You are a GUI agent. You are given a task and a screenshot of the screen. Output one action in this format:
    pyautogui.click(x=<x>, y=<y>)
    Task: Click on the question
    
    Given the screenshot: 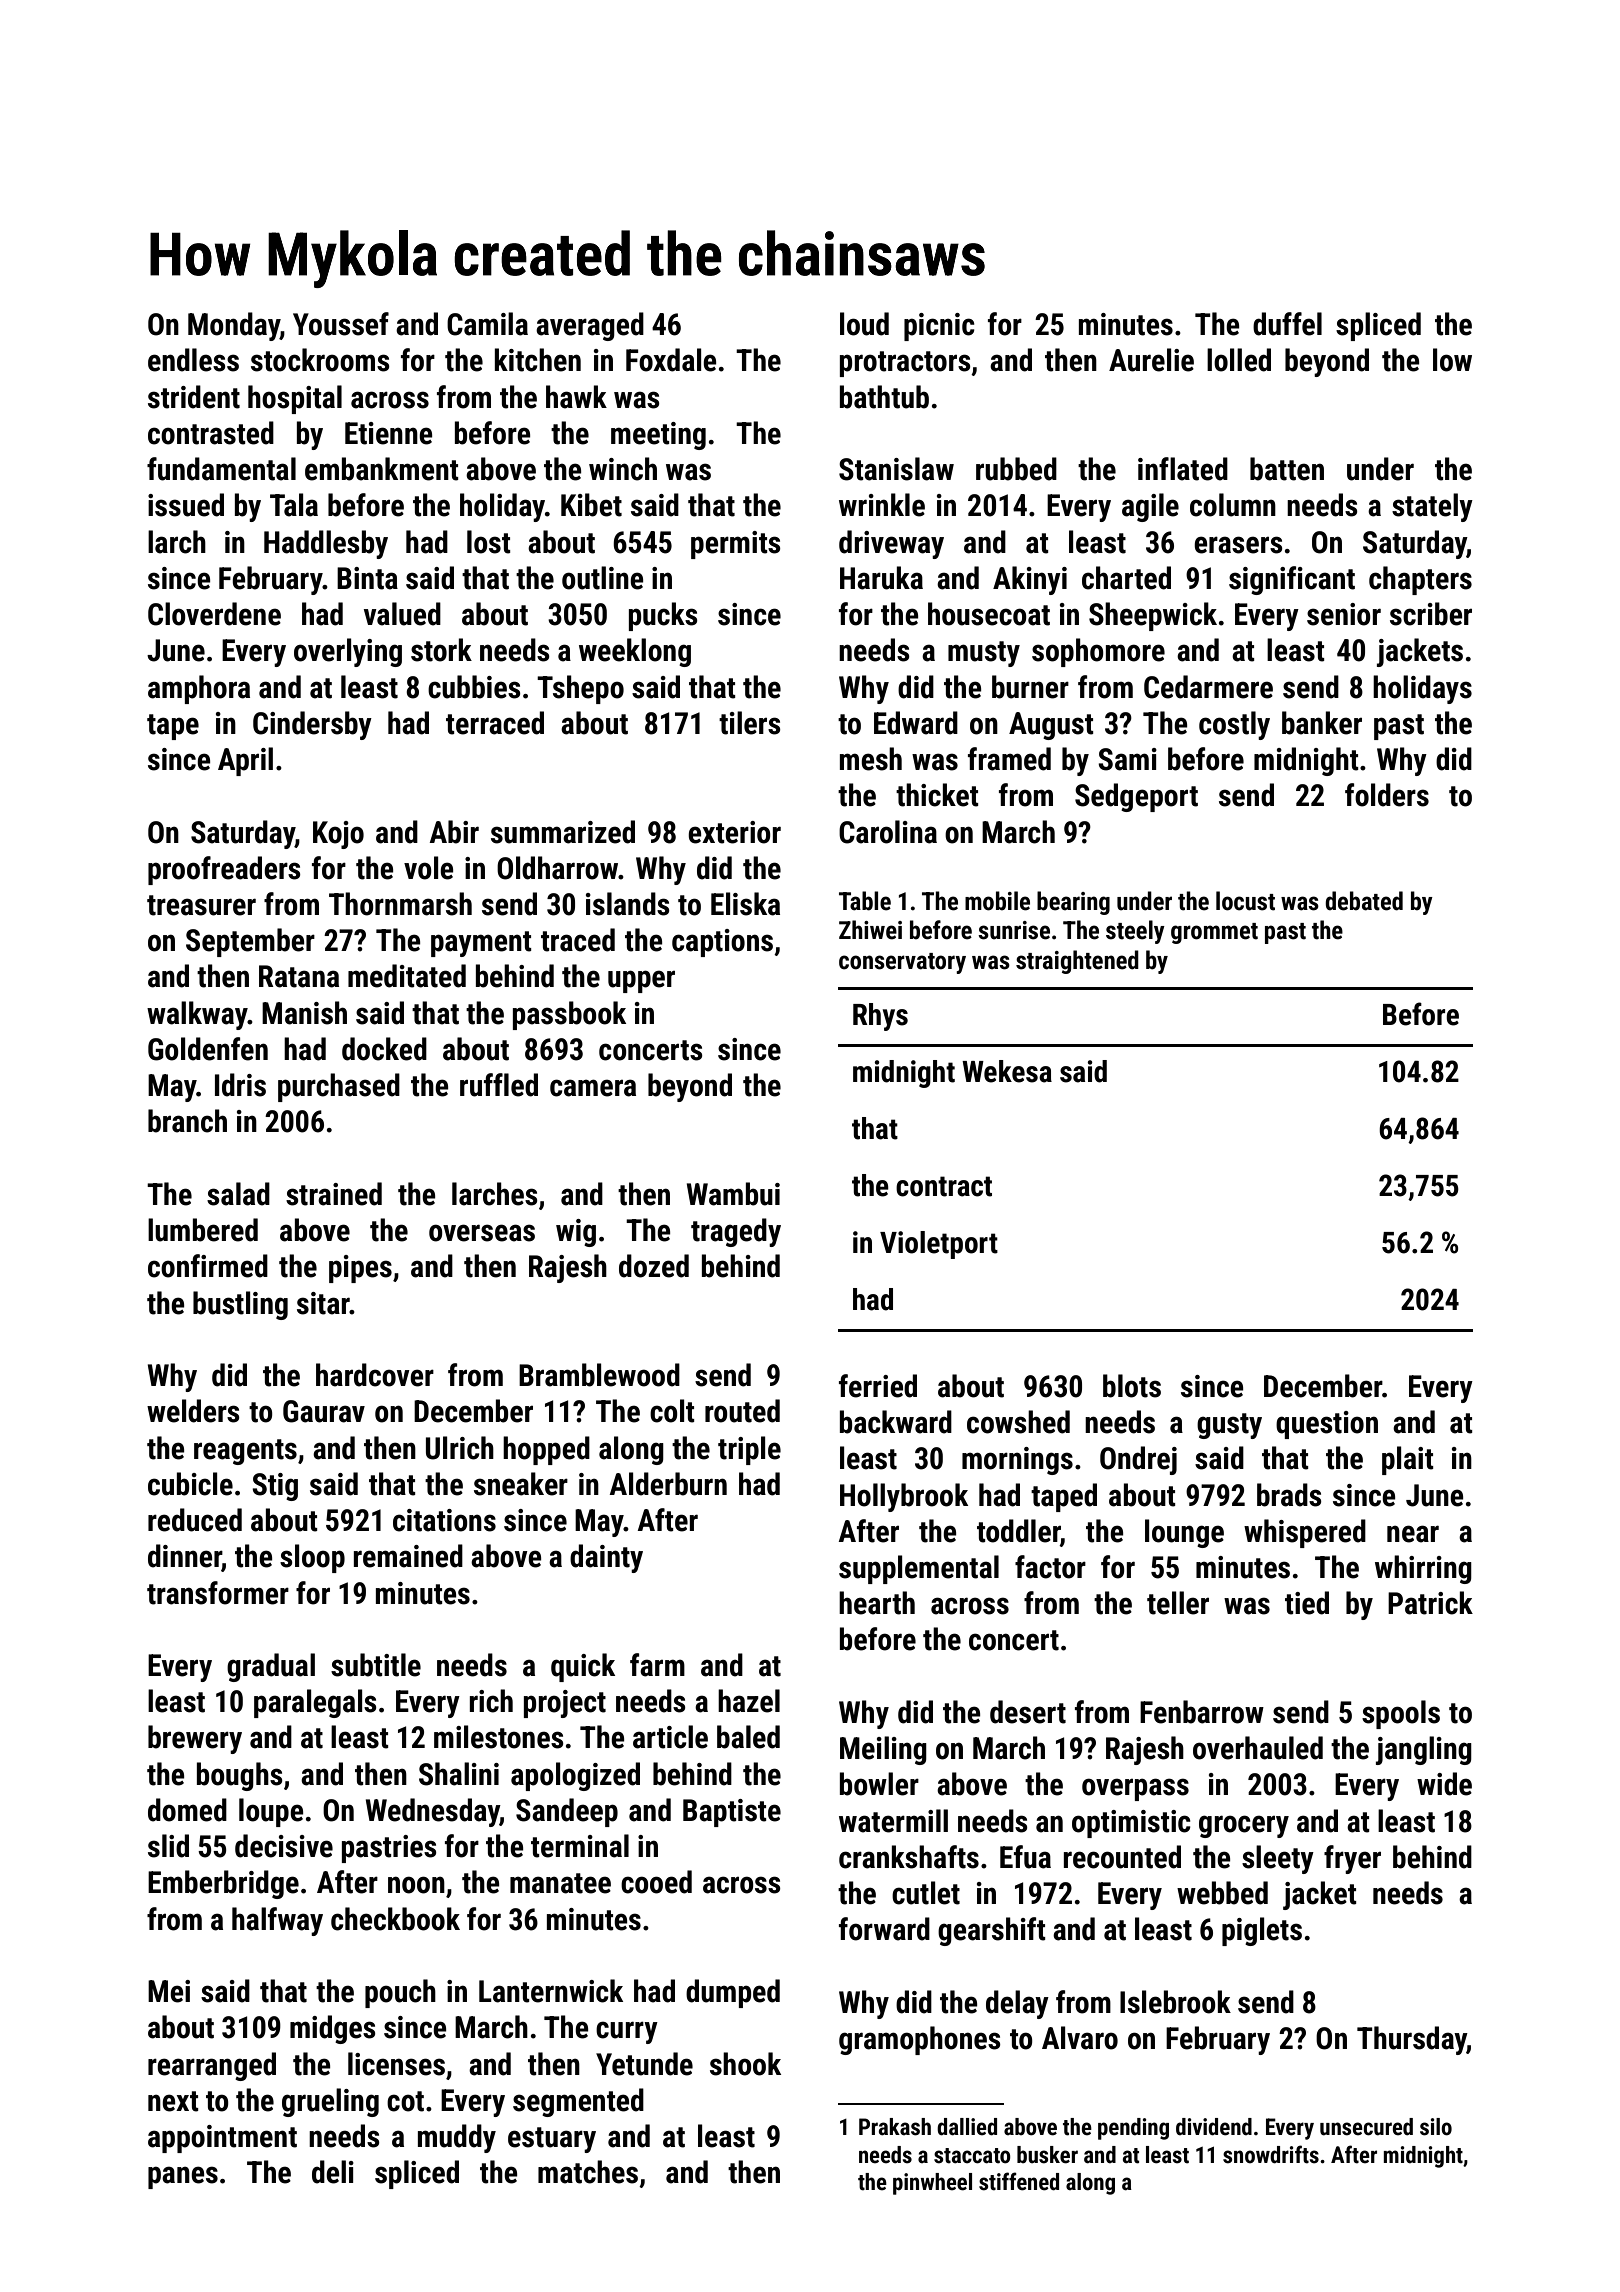 What is the action you would take?
    pyautogui.click(x=1327, y=1425)
